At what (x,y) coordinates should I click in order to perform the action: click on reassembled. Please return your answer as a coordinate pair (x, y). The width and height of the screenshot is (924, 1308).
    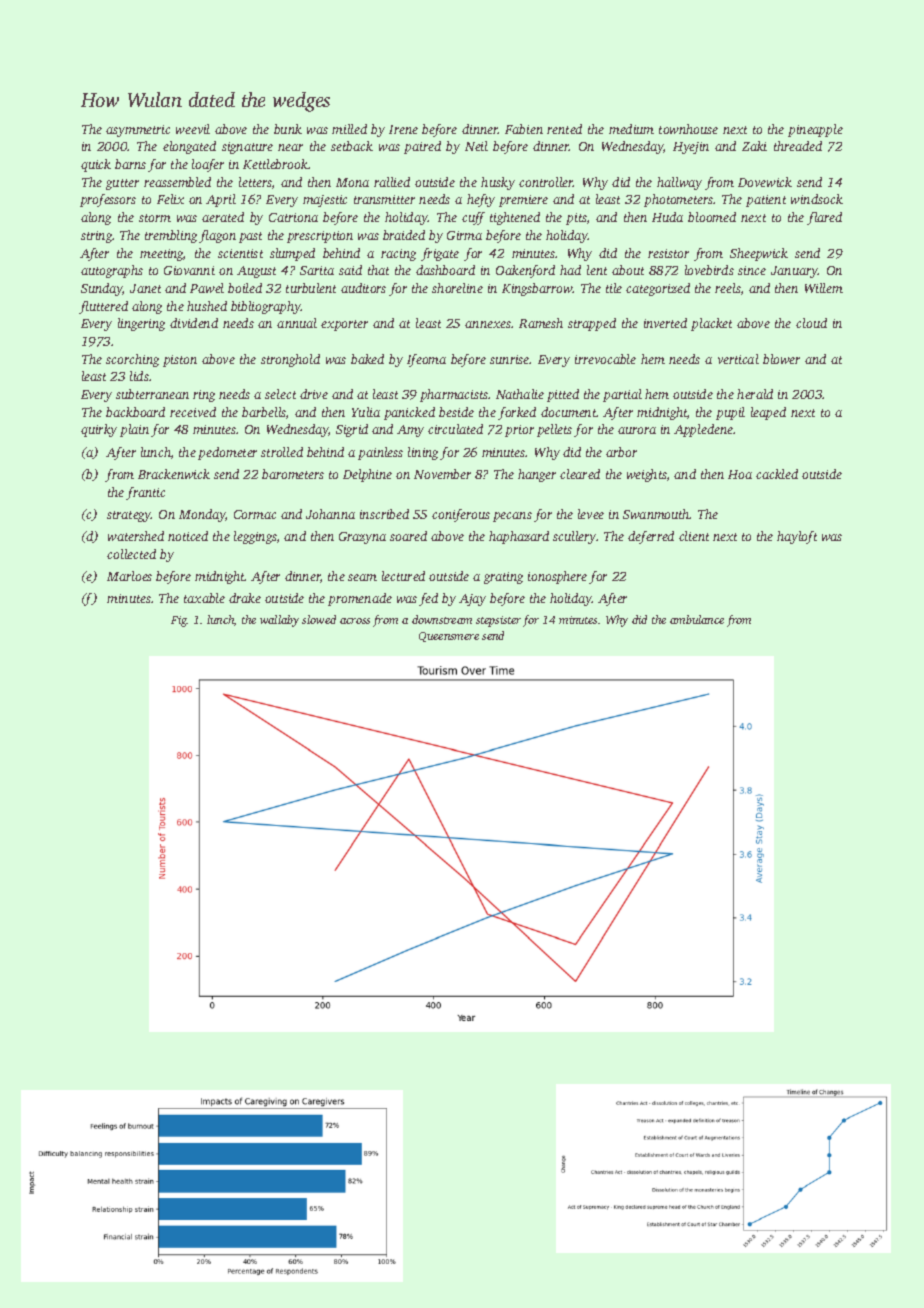
    Looking at the image, I should click on (177, 182).
